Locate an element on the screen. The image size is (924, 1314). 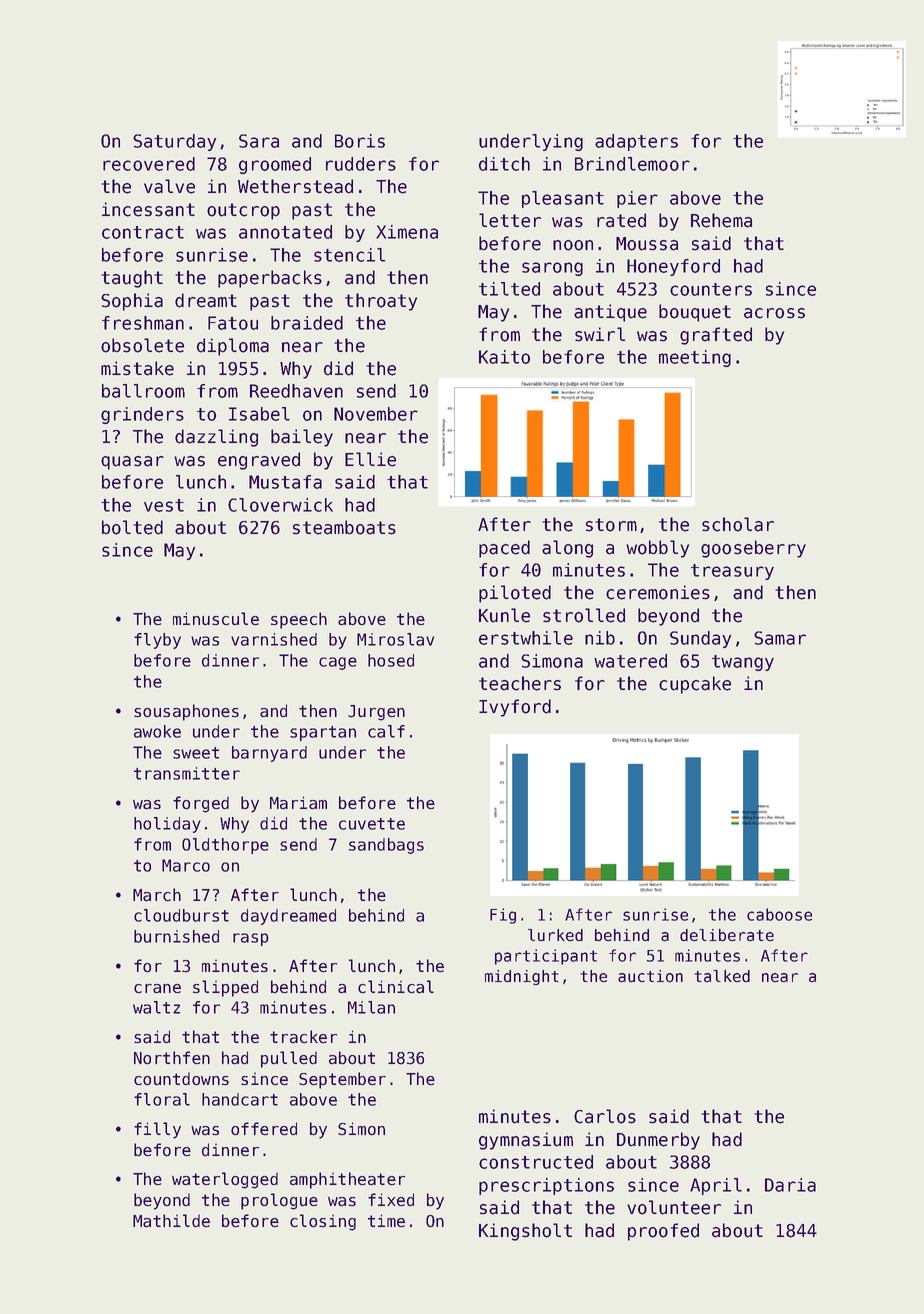
scholar is located at coordinates (738, 524).
